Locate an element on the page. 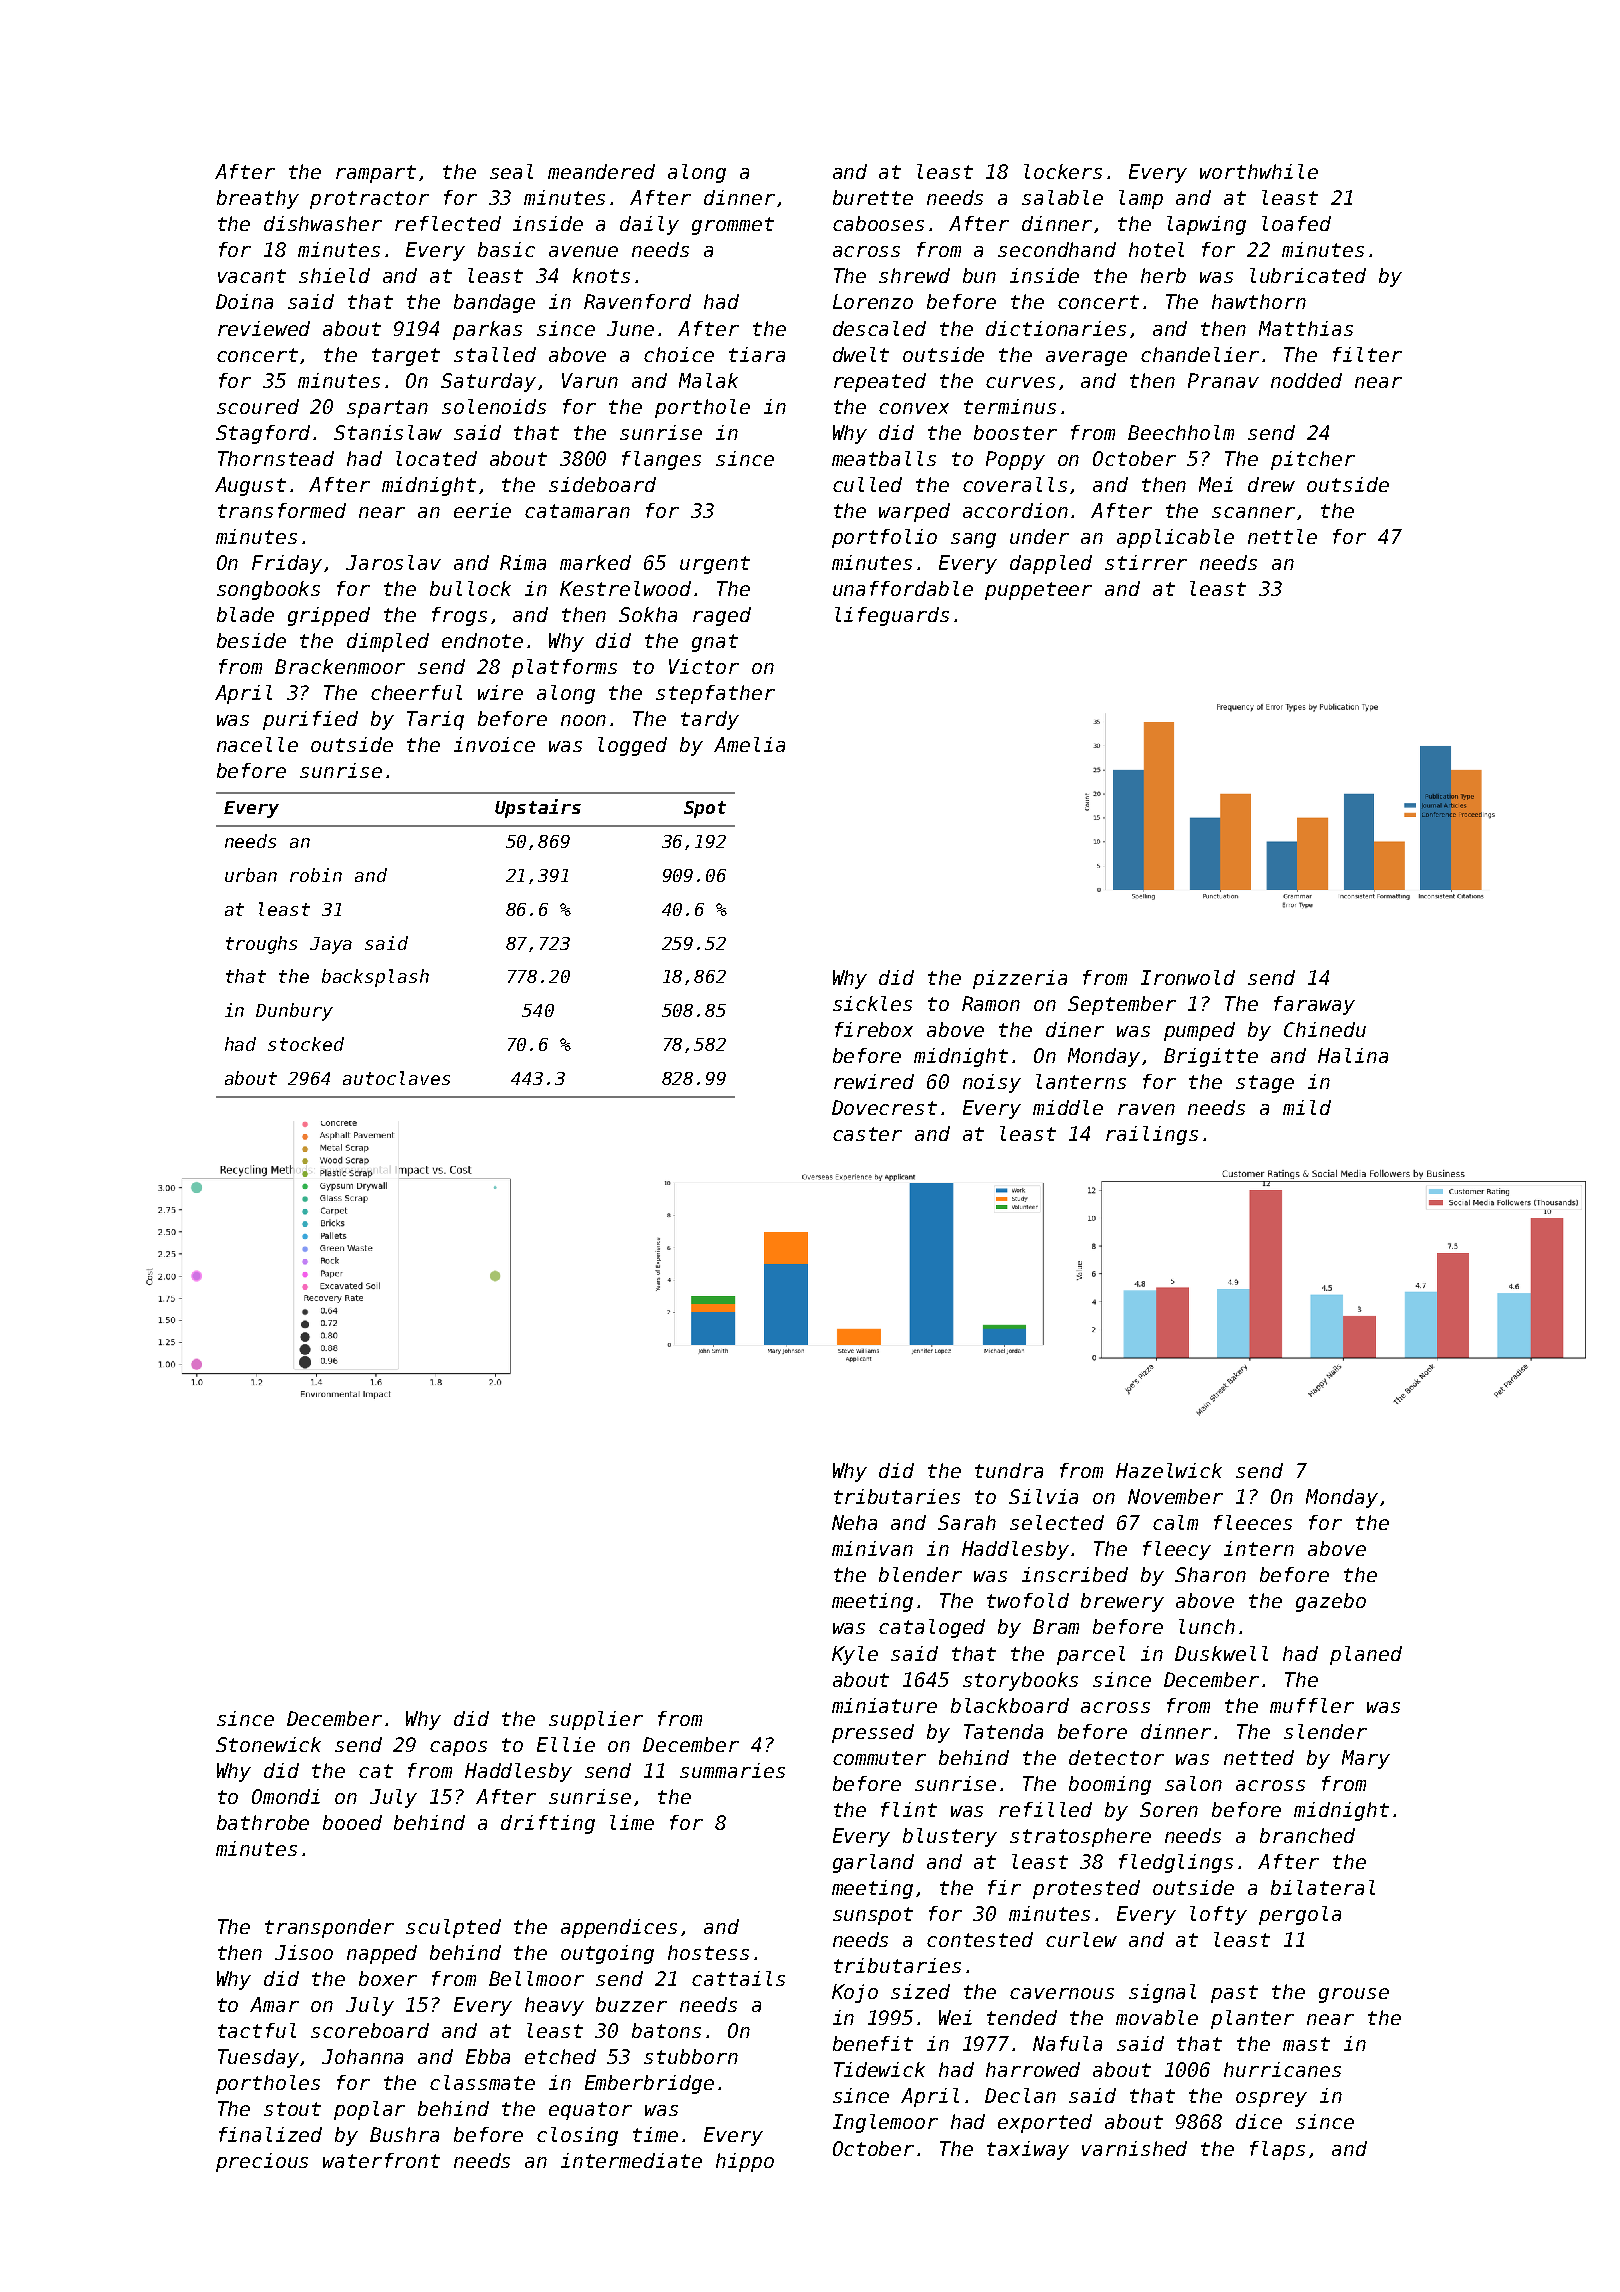 The image size is (1620, 2292). fleeces is located at coordinates (1253, 1522).
